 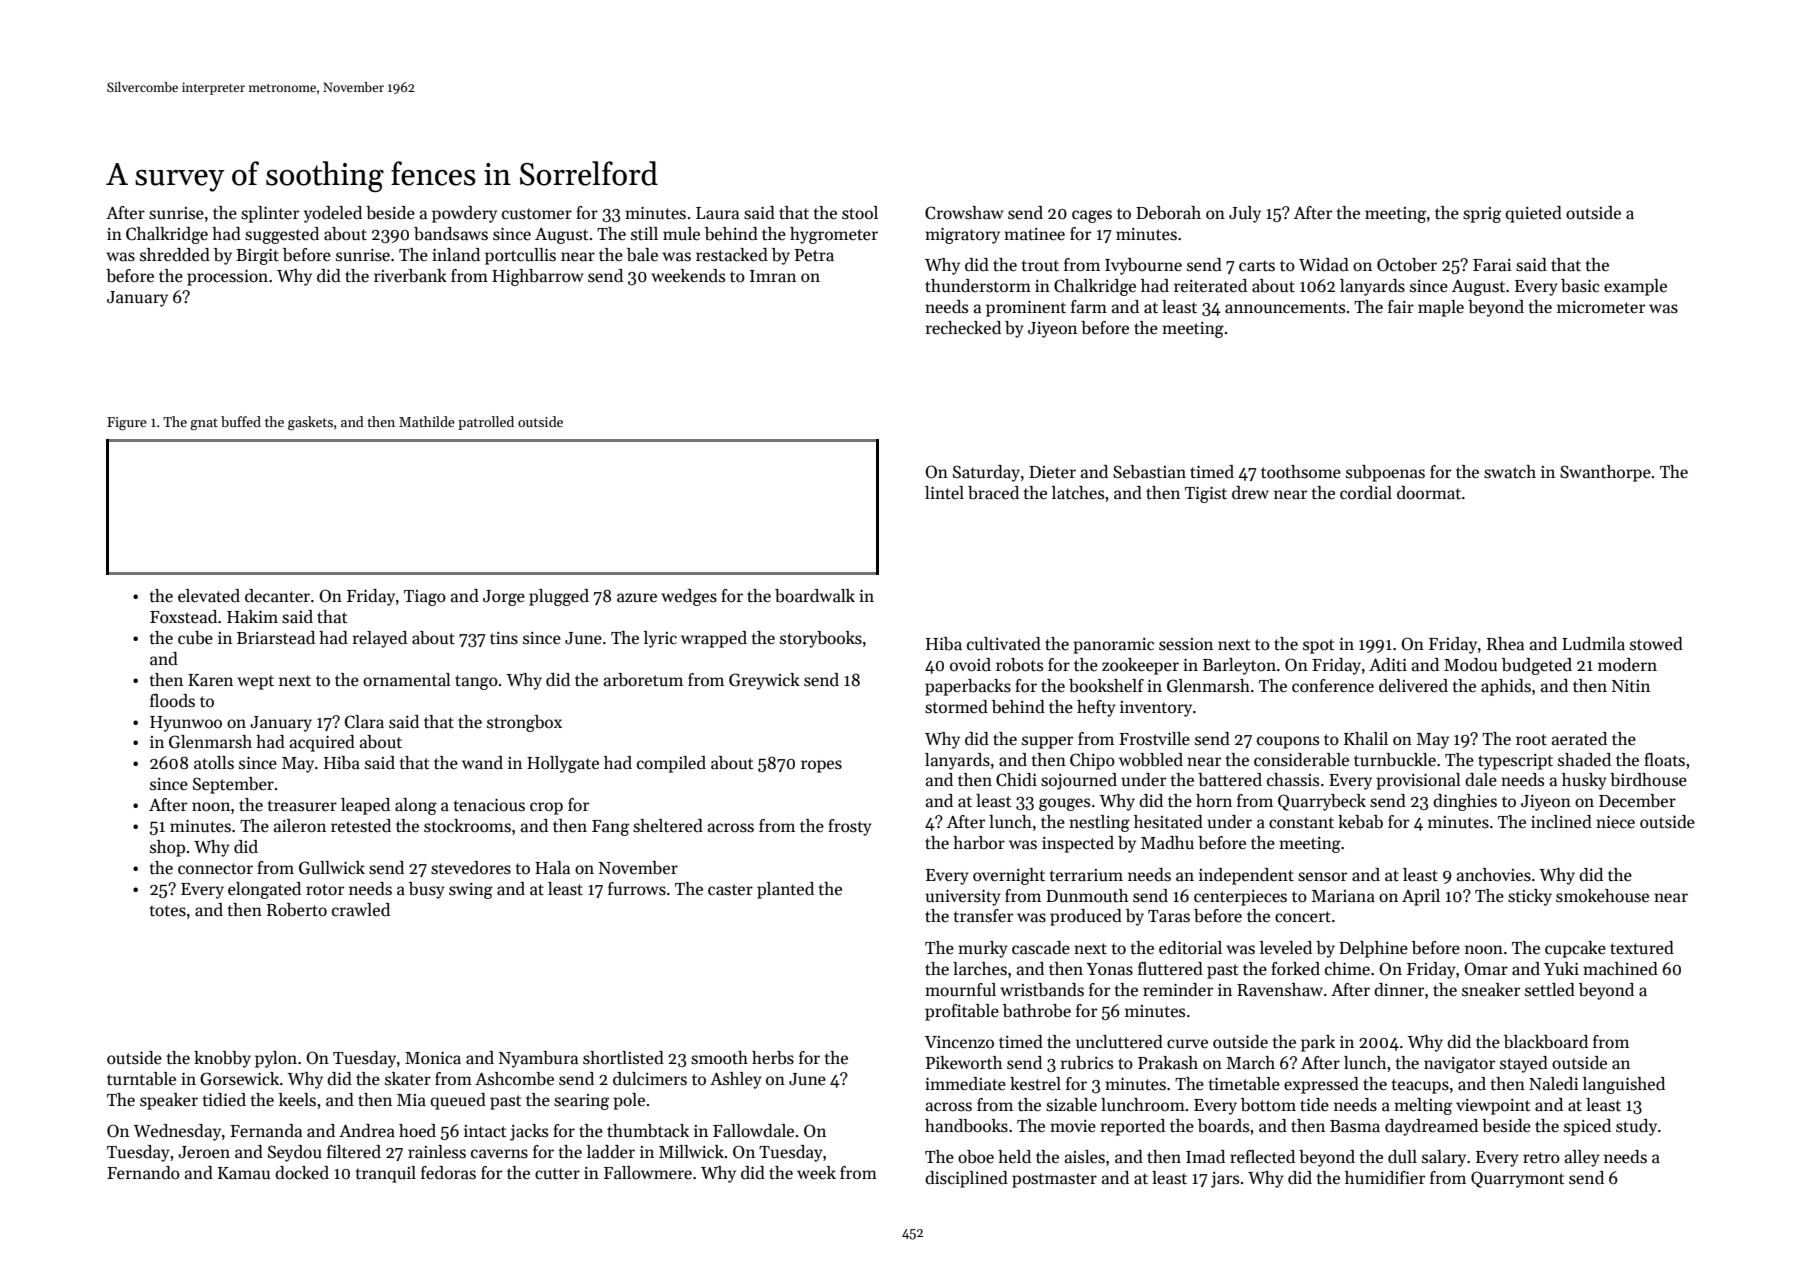 What do you see at coordinates (1366, 492) in the image?
I see `cordial` at bounding box center [1366, 492].
